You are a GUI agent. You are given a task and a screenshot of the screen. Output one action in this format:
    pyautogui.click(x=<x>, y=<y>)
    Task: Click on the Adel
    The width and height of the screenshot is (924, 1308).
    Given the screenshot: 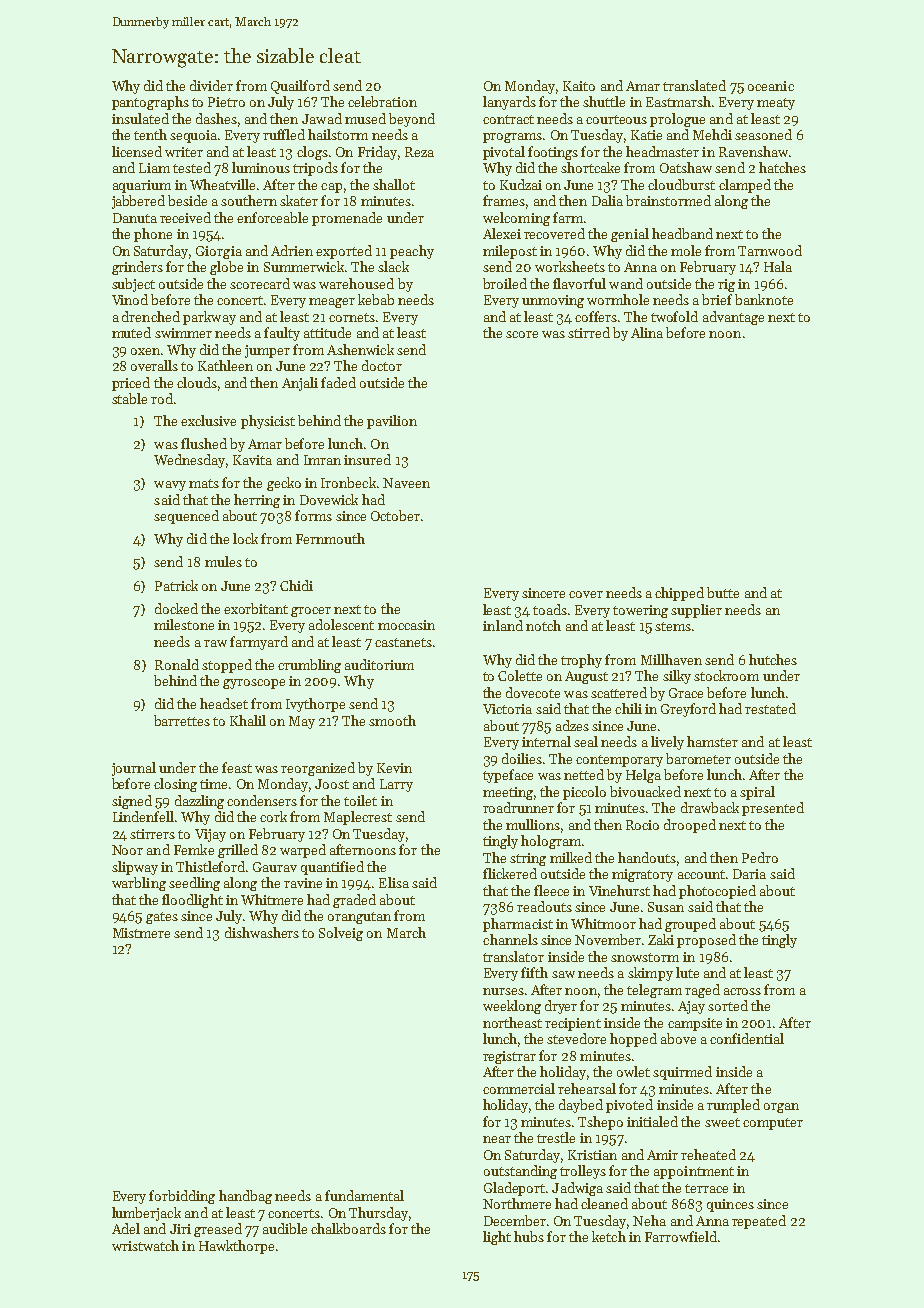 What is the action you would take?
    pyautogui.click(x=126, y=1228)
